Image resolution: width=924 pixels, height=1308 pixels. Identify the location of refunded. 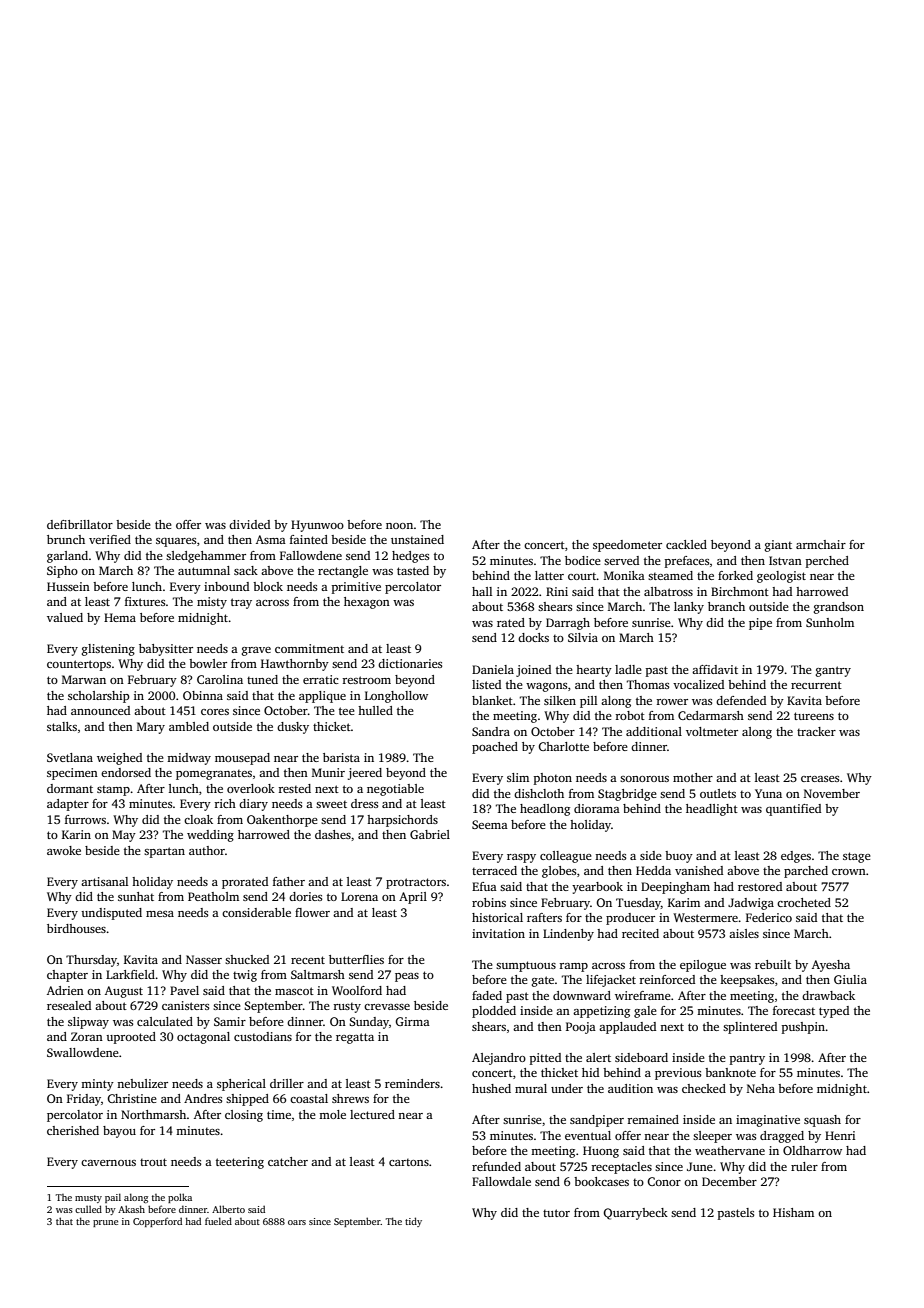
(496, 1166).
